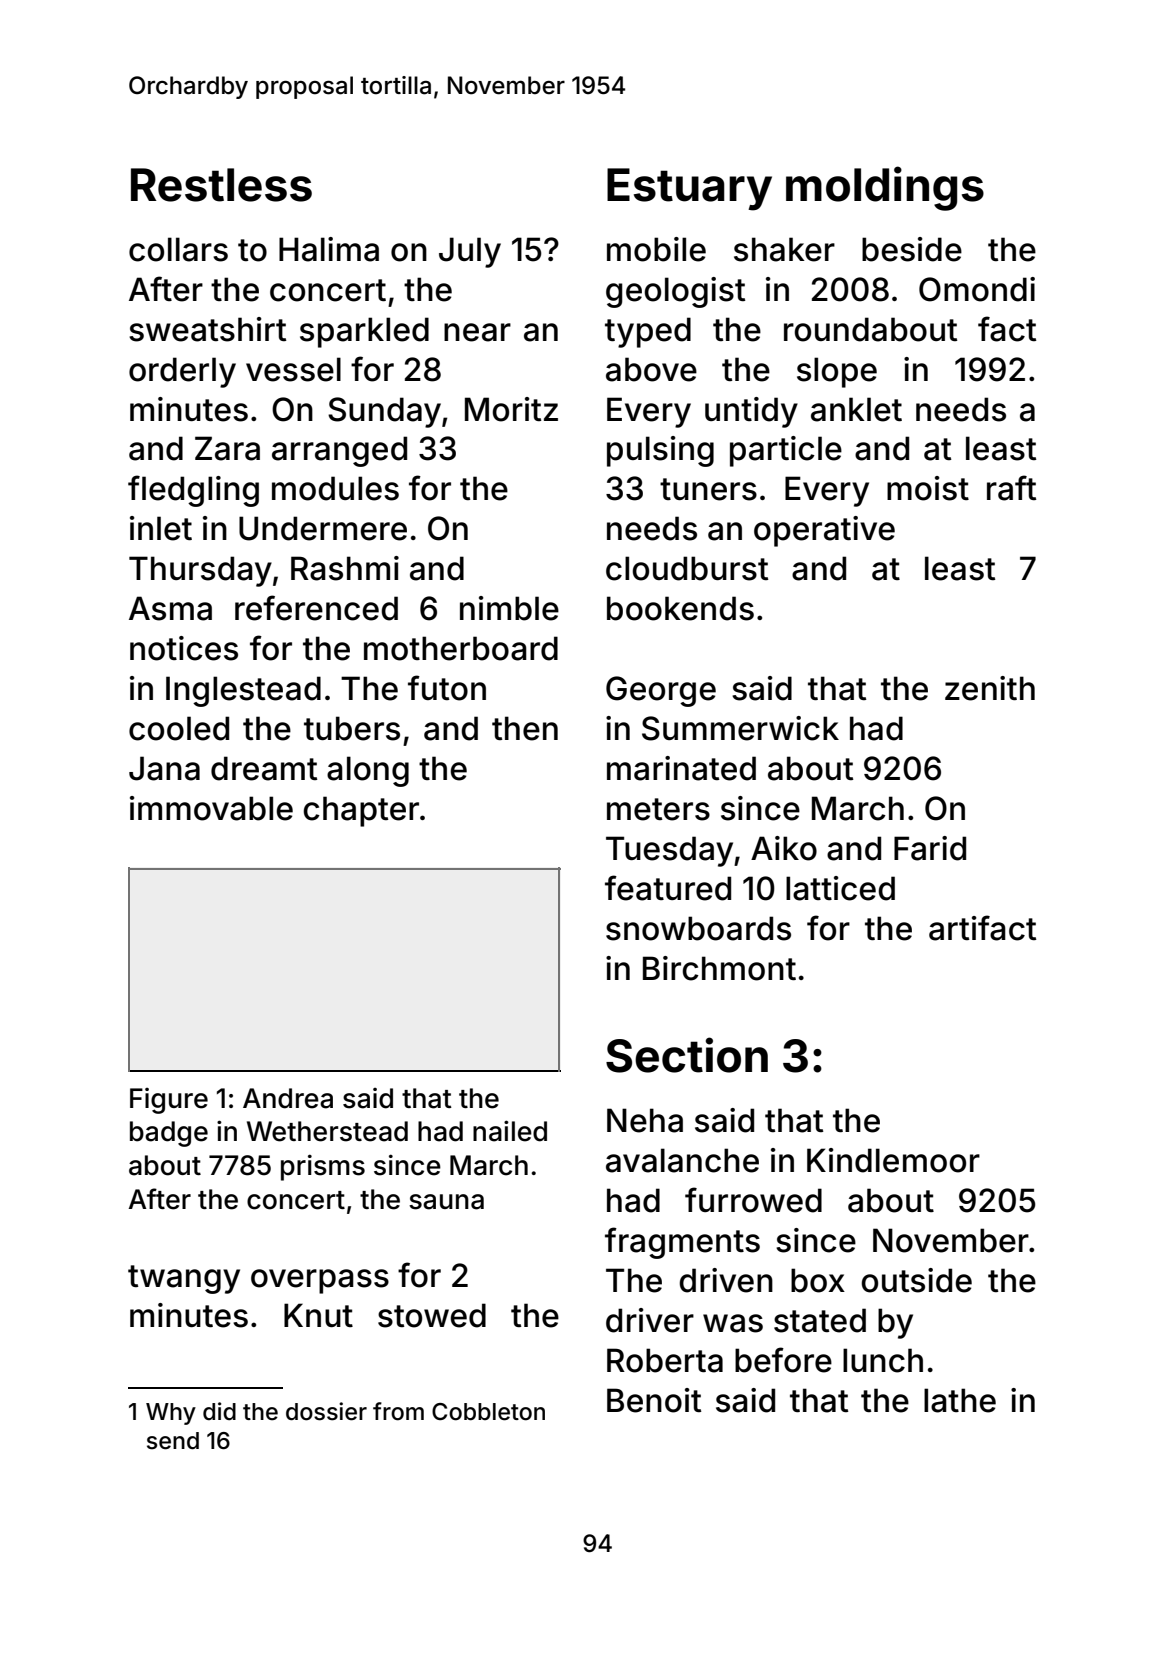  Describe the element at coordinates (689, 189) in the screenshot. I see `Estuary` at that location.
